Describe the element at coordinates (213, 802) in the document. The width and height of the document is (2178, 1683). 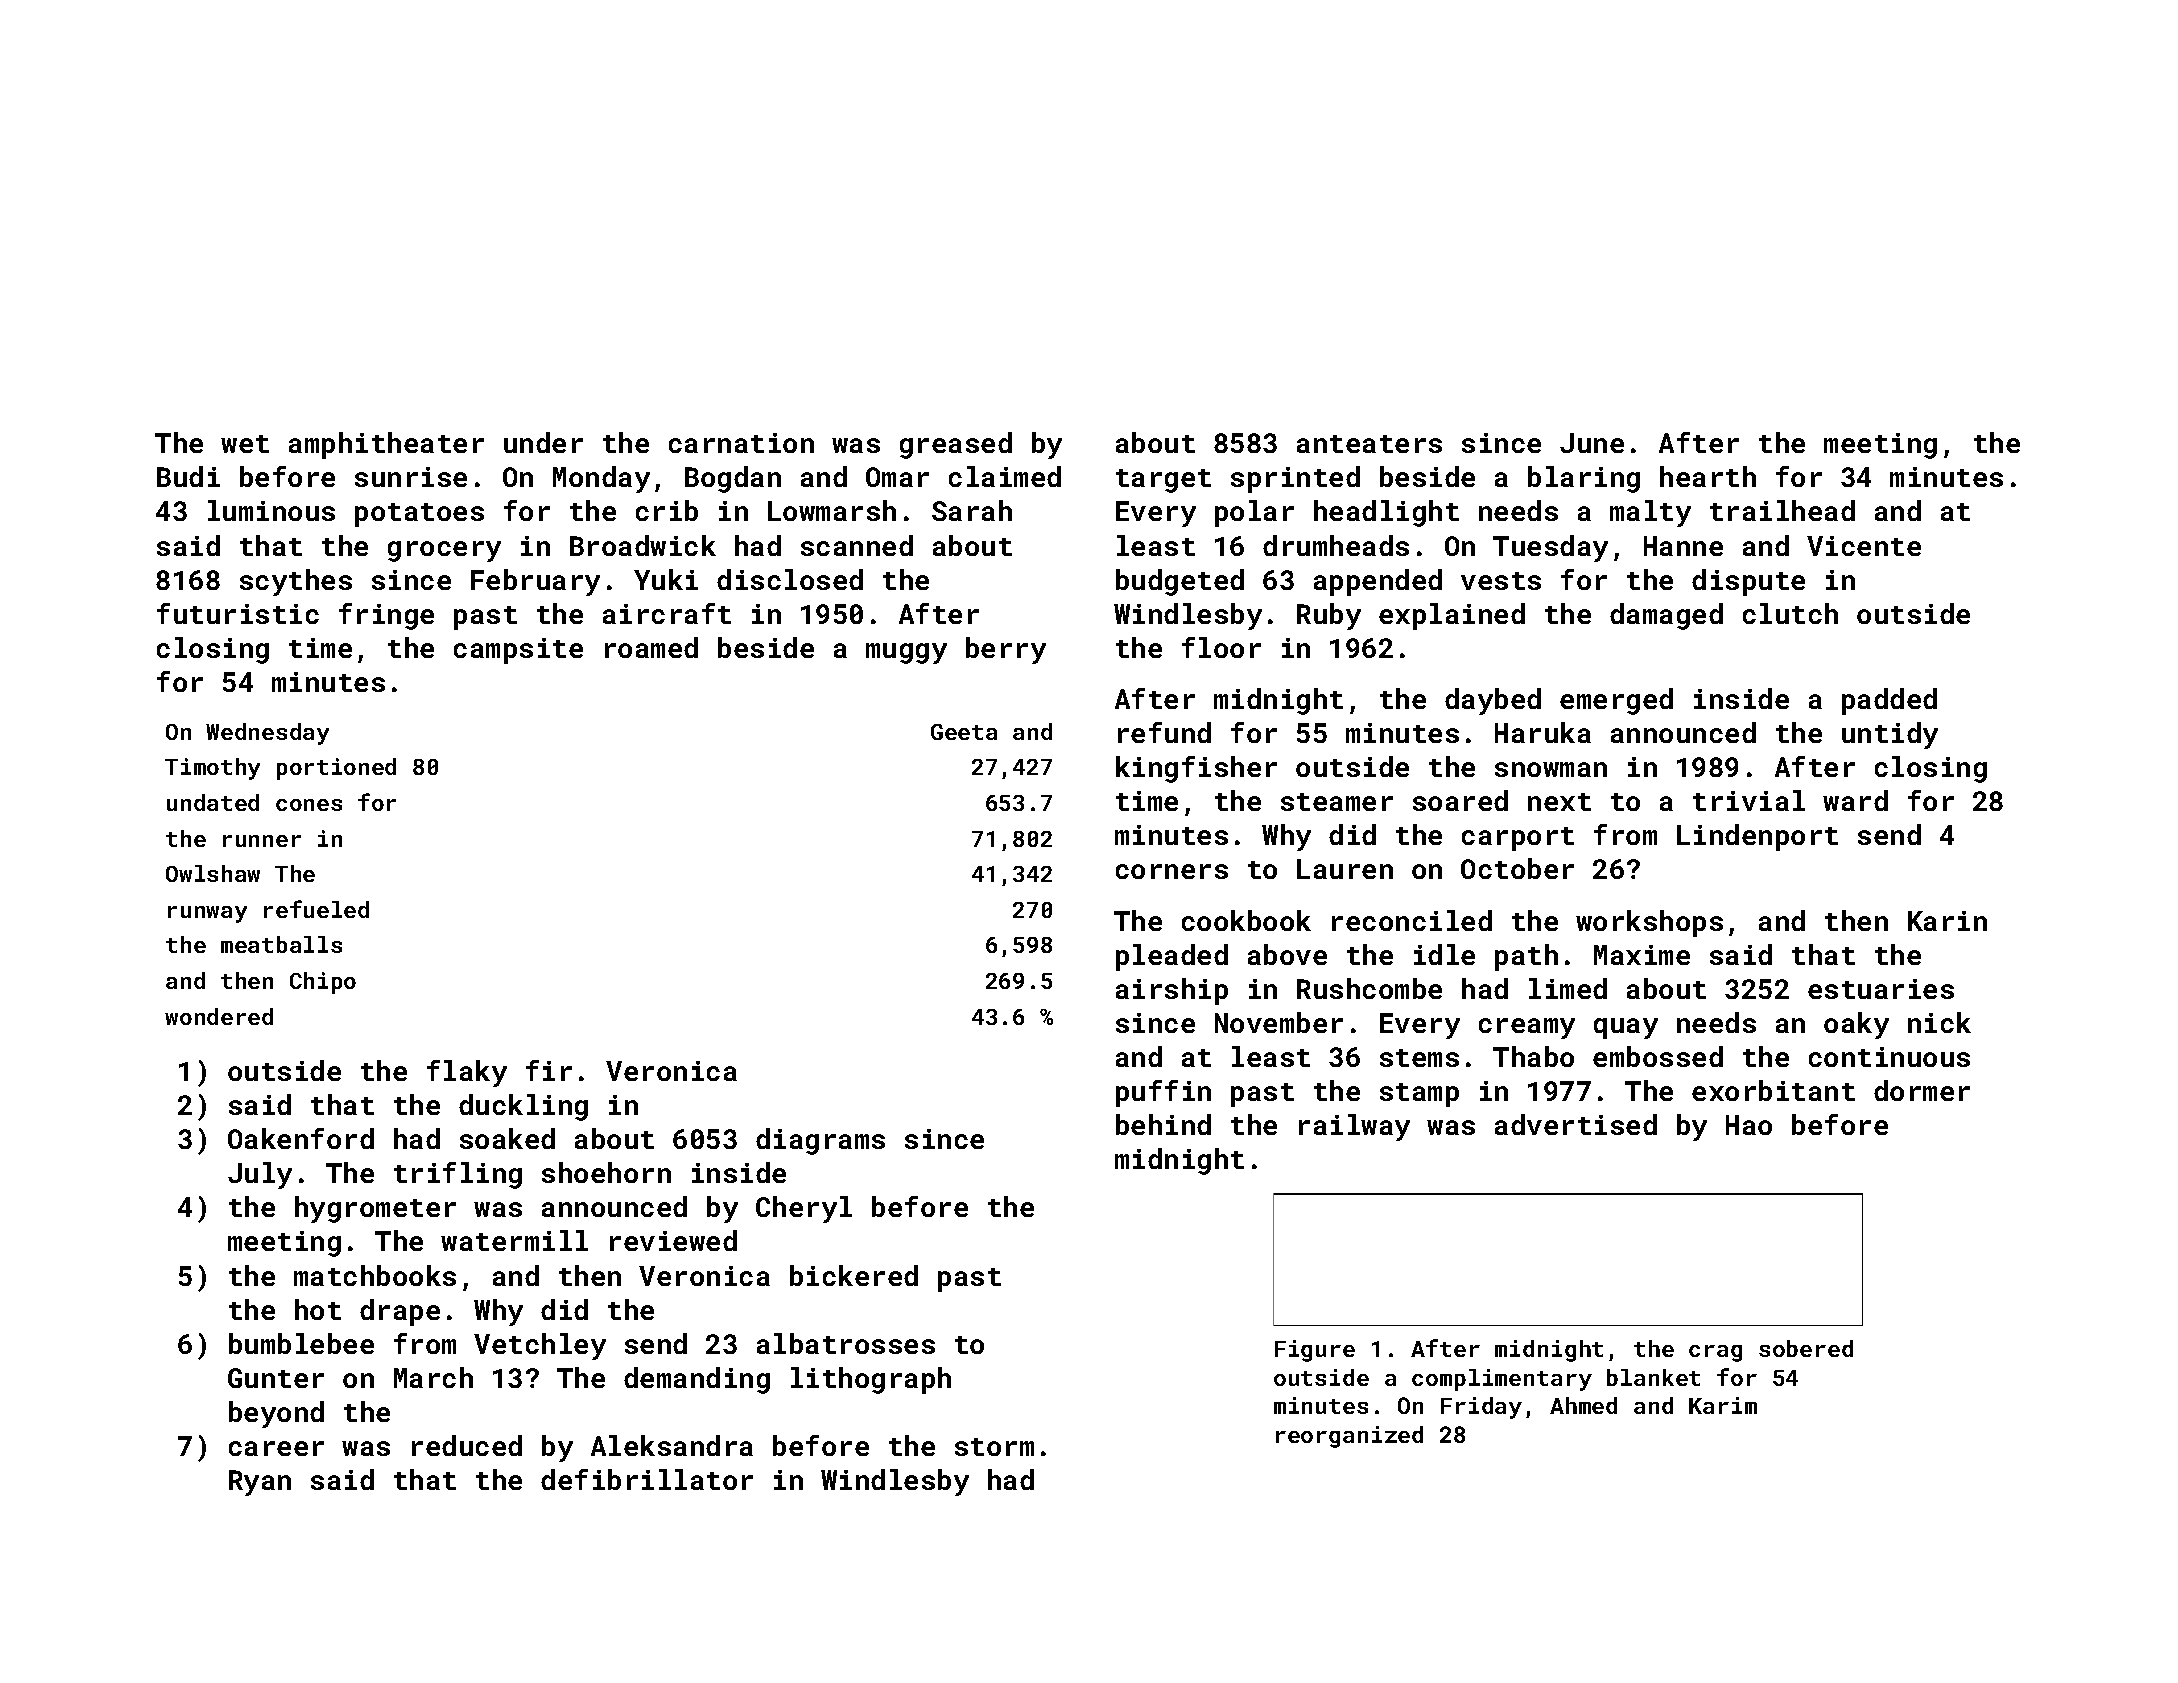
I see `undated` at that location.
